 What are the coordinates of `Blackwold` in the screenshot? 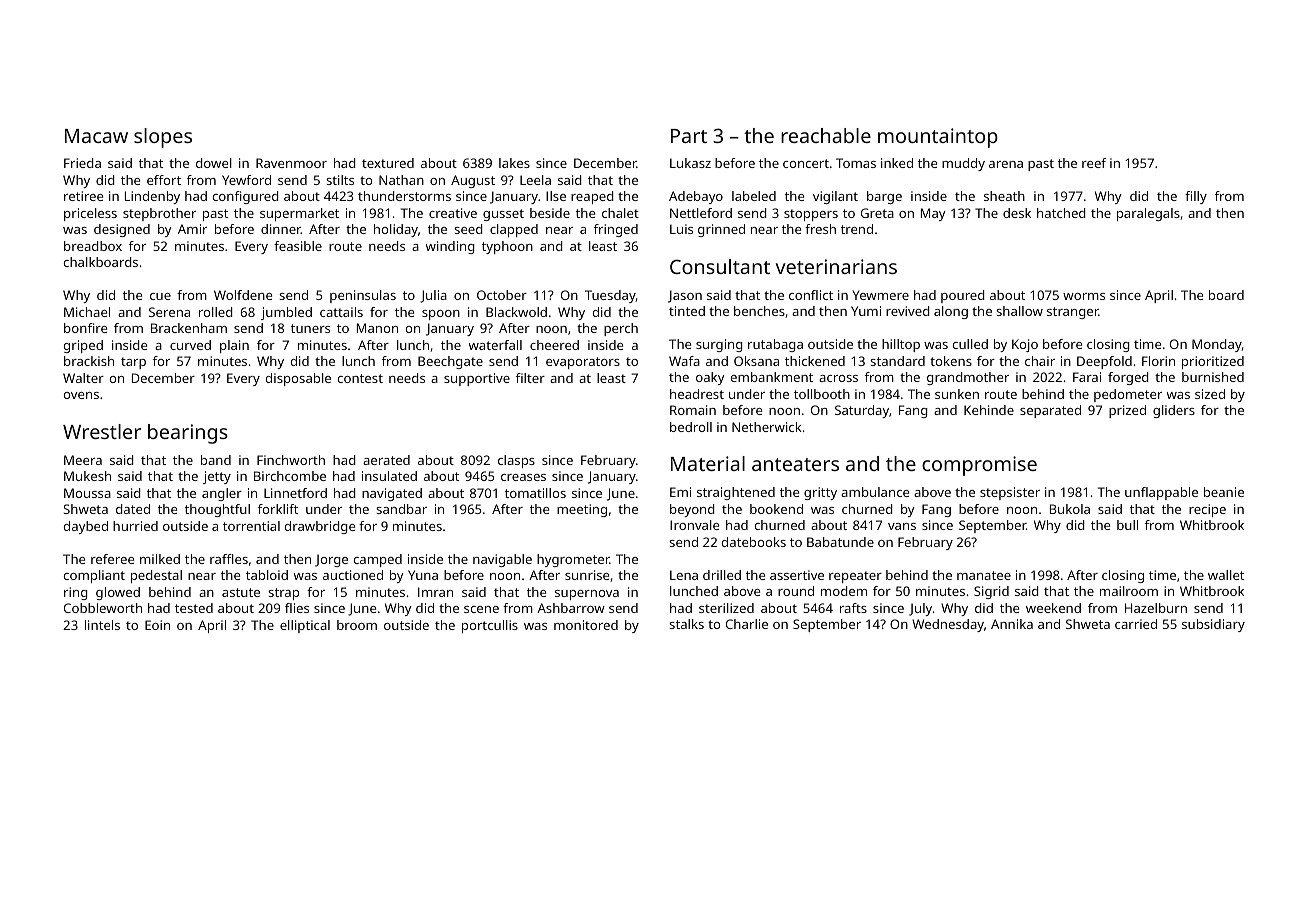 It's located at (516, 312).
